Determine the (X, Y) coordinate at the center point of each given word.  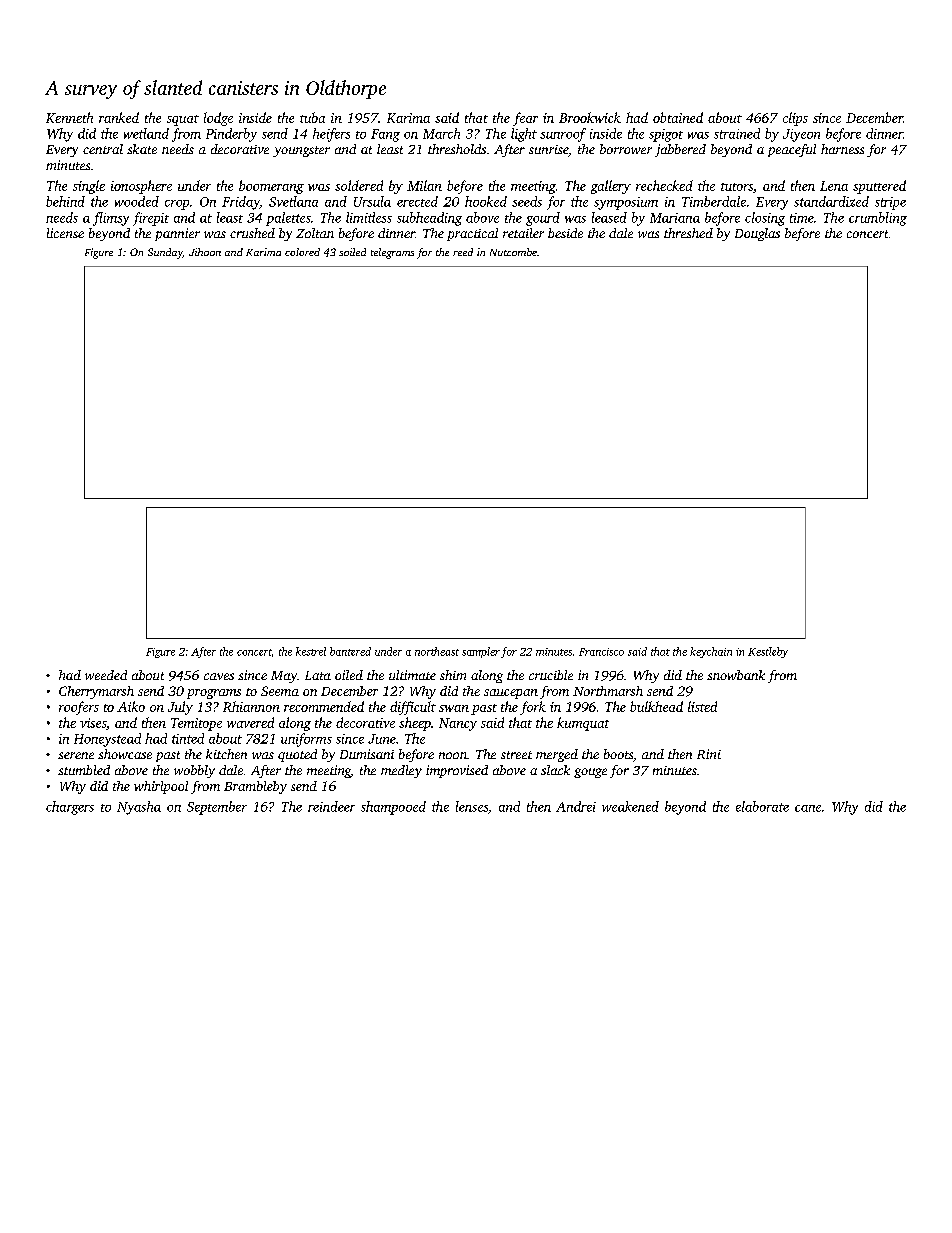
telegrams (392, 253)
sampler (481, 652)
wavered (250, 722)
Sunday (165, 253)
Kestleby (768, 652)
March (441, 133)
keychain (711, 652)
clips (795, 119)
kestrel (311, 651)
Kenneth (69, 117)
